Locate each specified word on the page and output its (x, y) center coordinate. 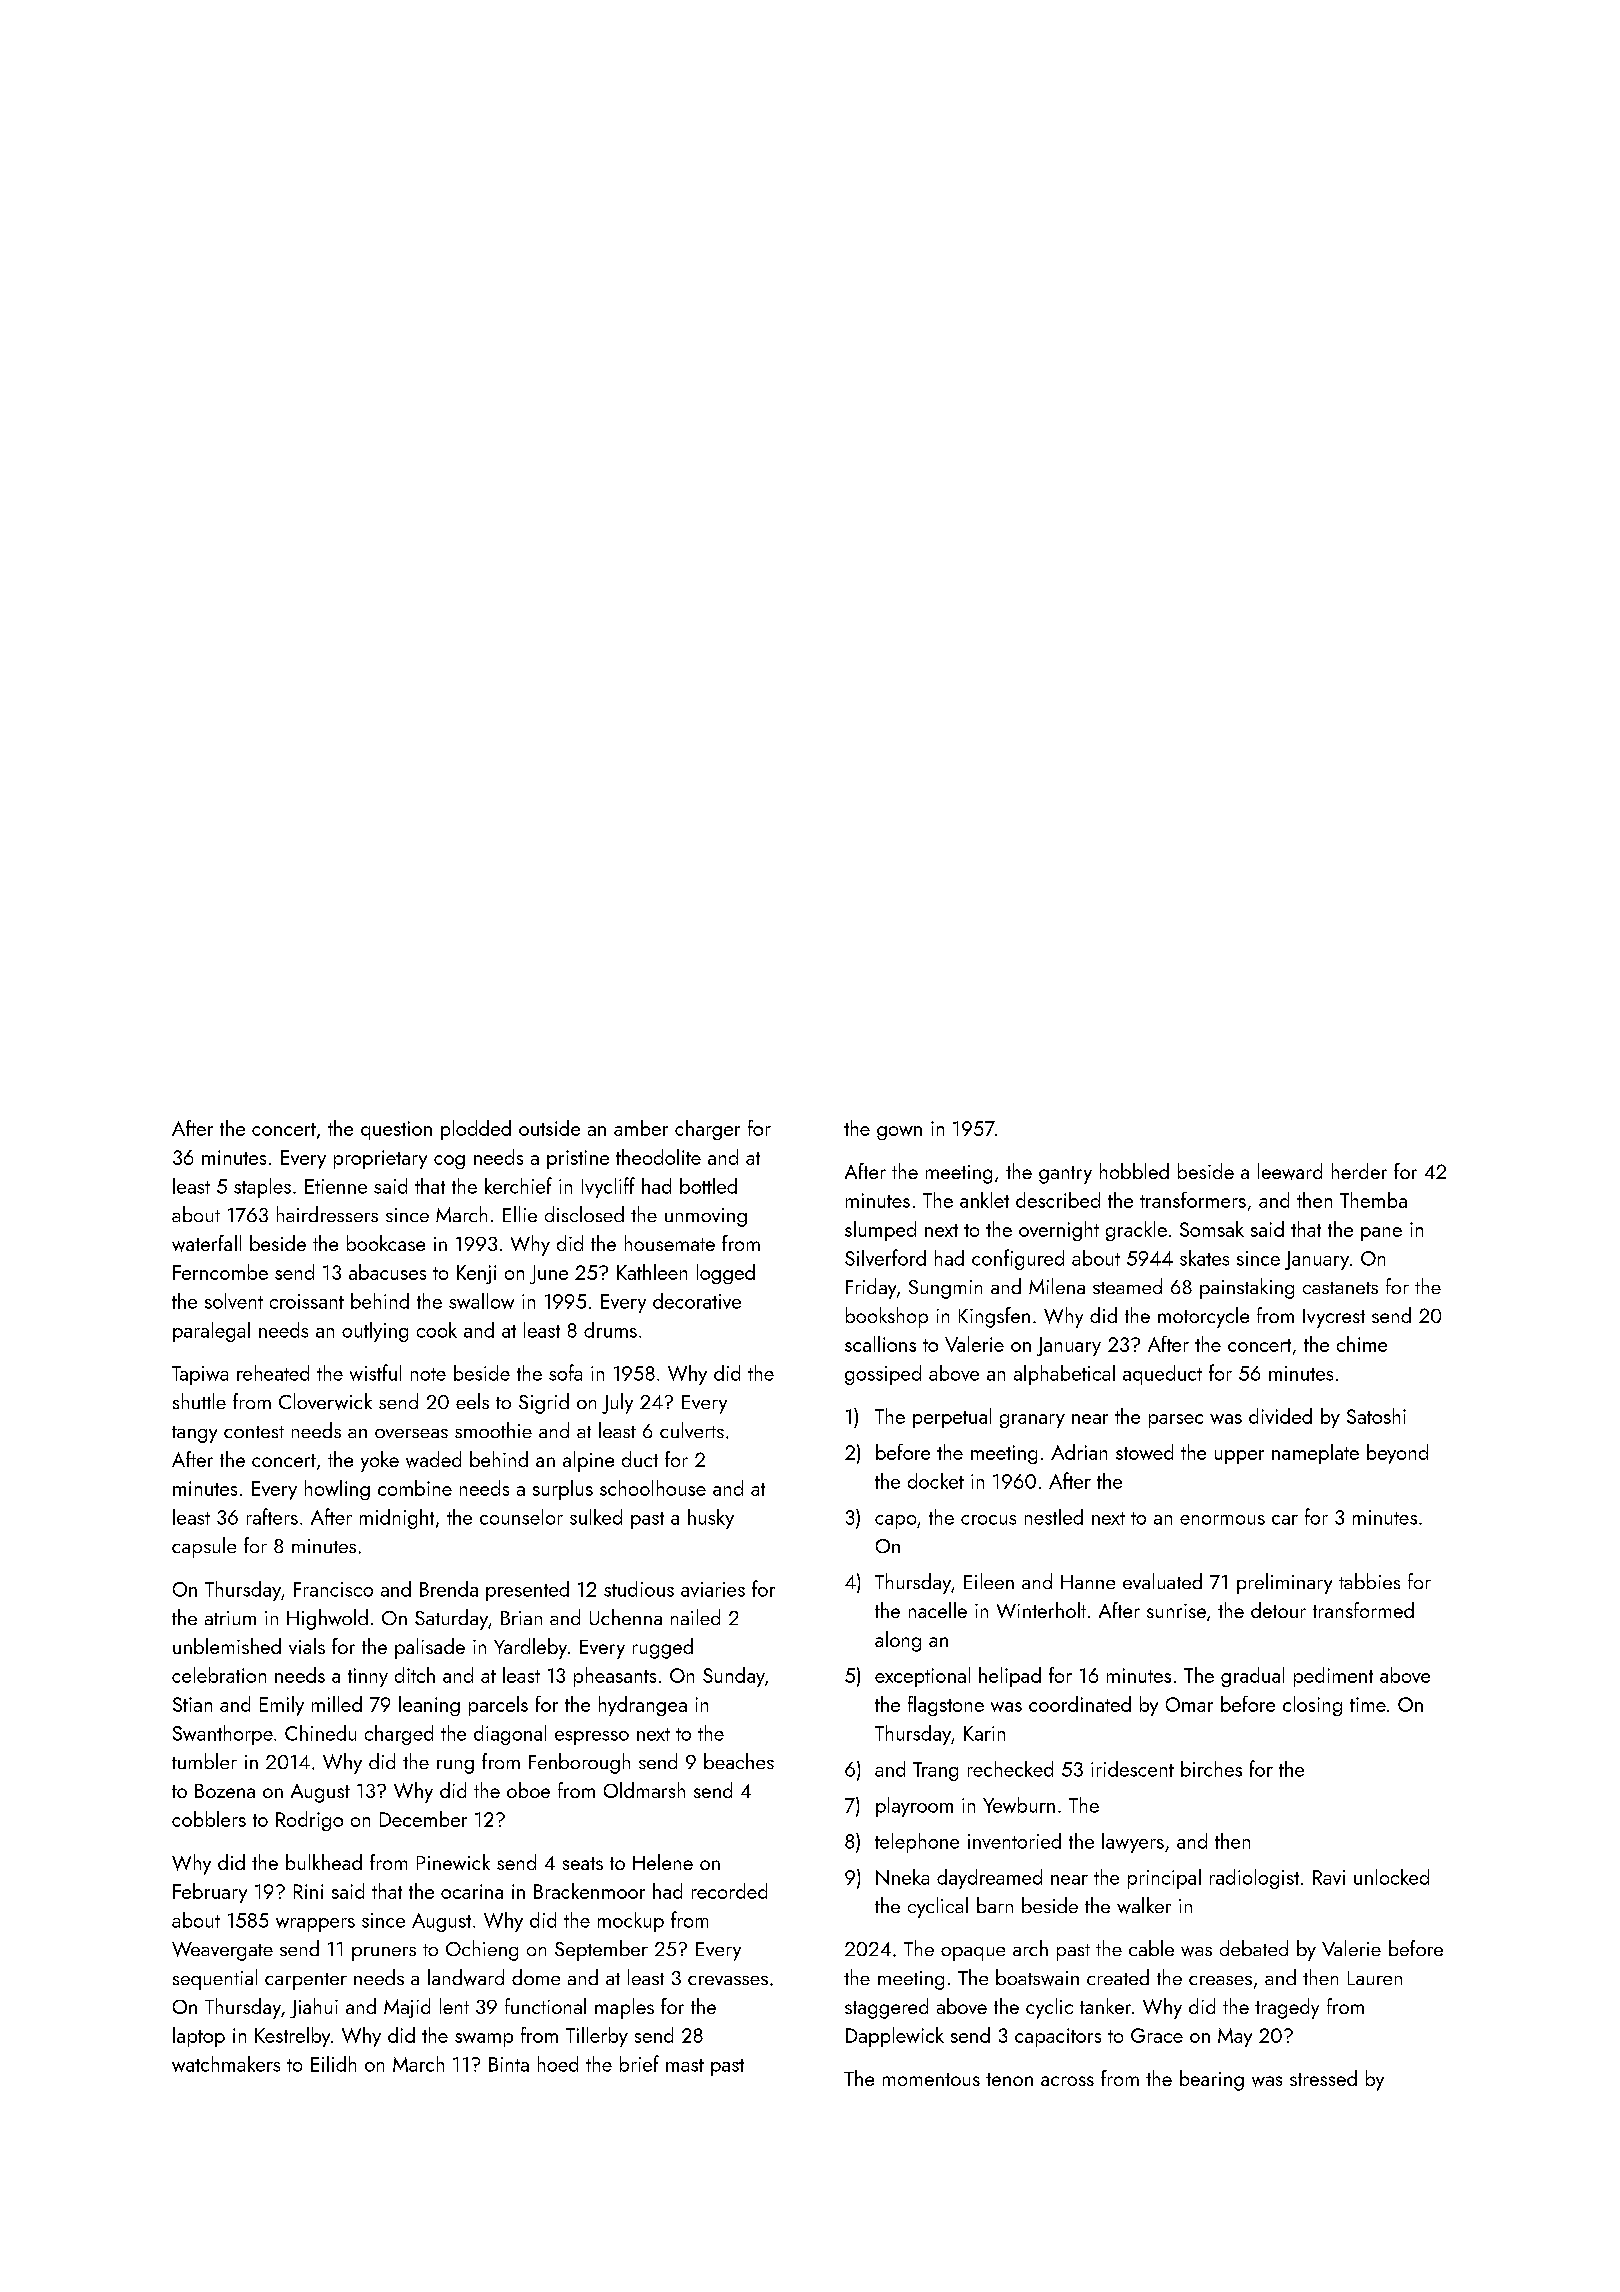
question (396, 1130)
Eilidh (333, 2064)
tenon (1009, 2079)
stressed (1323, 2078)
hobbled (1134, 1171)
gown (899, 1133)
